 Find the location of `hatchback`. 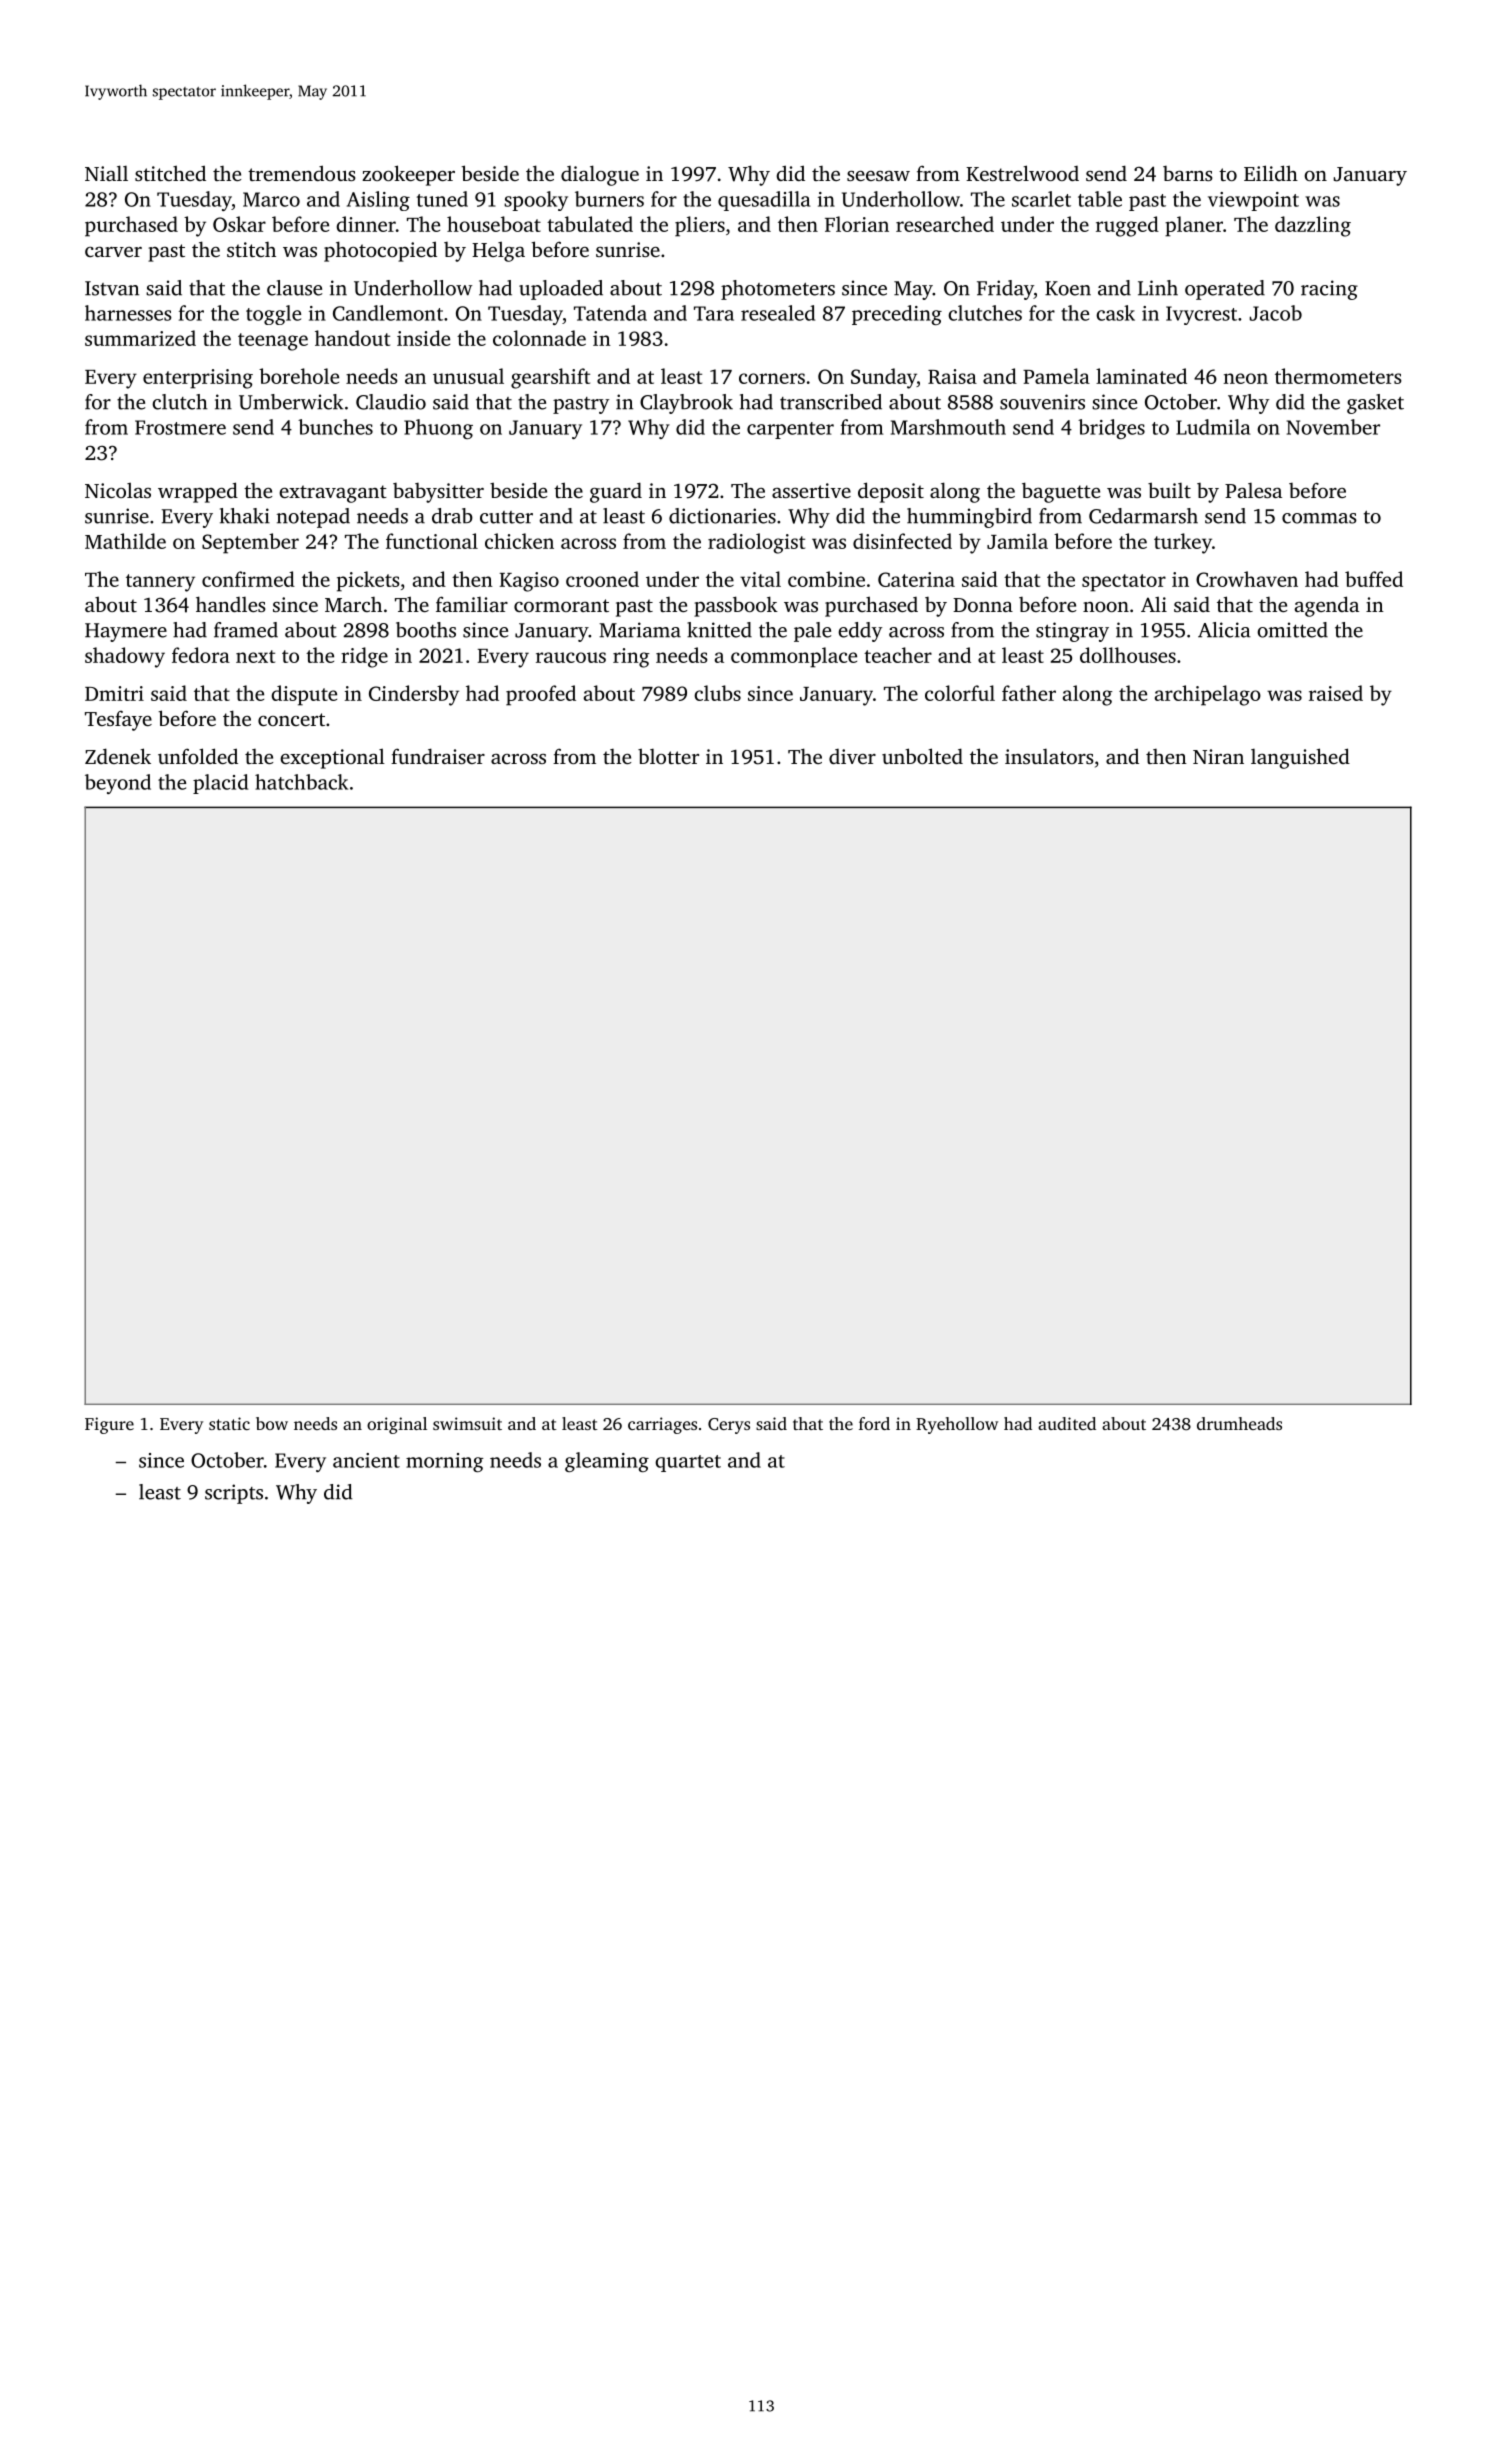

hatchback is located at coordinates (301, 782).
